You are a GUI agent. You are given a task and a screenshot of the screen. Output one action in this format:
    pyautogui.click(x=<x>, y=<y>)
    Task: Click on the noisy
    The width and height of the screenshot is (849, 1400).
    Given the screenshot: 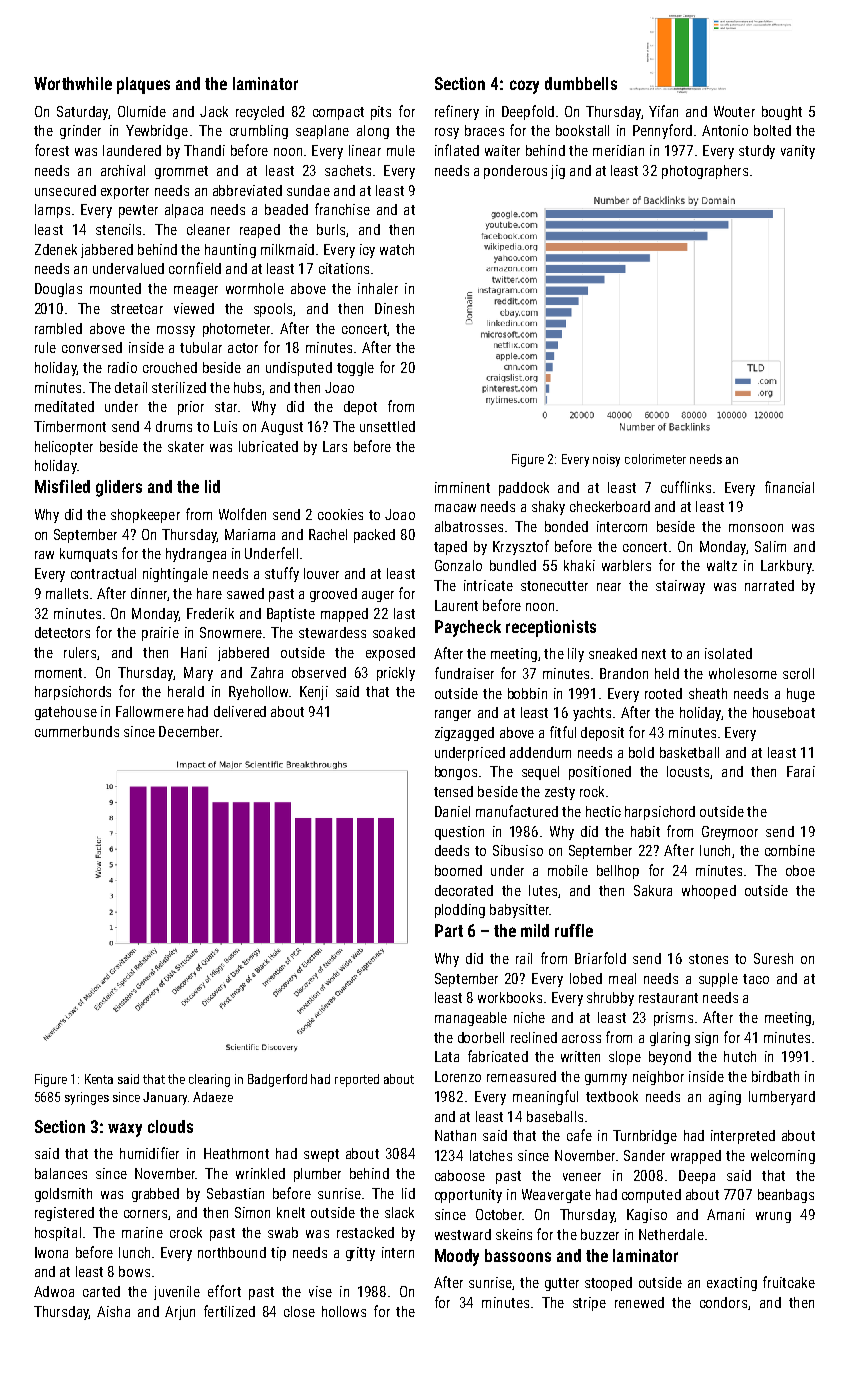 What is the action you would take?
    pyautogui.click(x=606, y=460)
